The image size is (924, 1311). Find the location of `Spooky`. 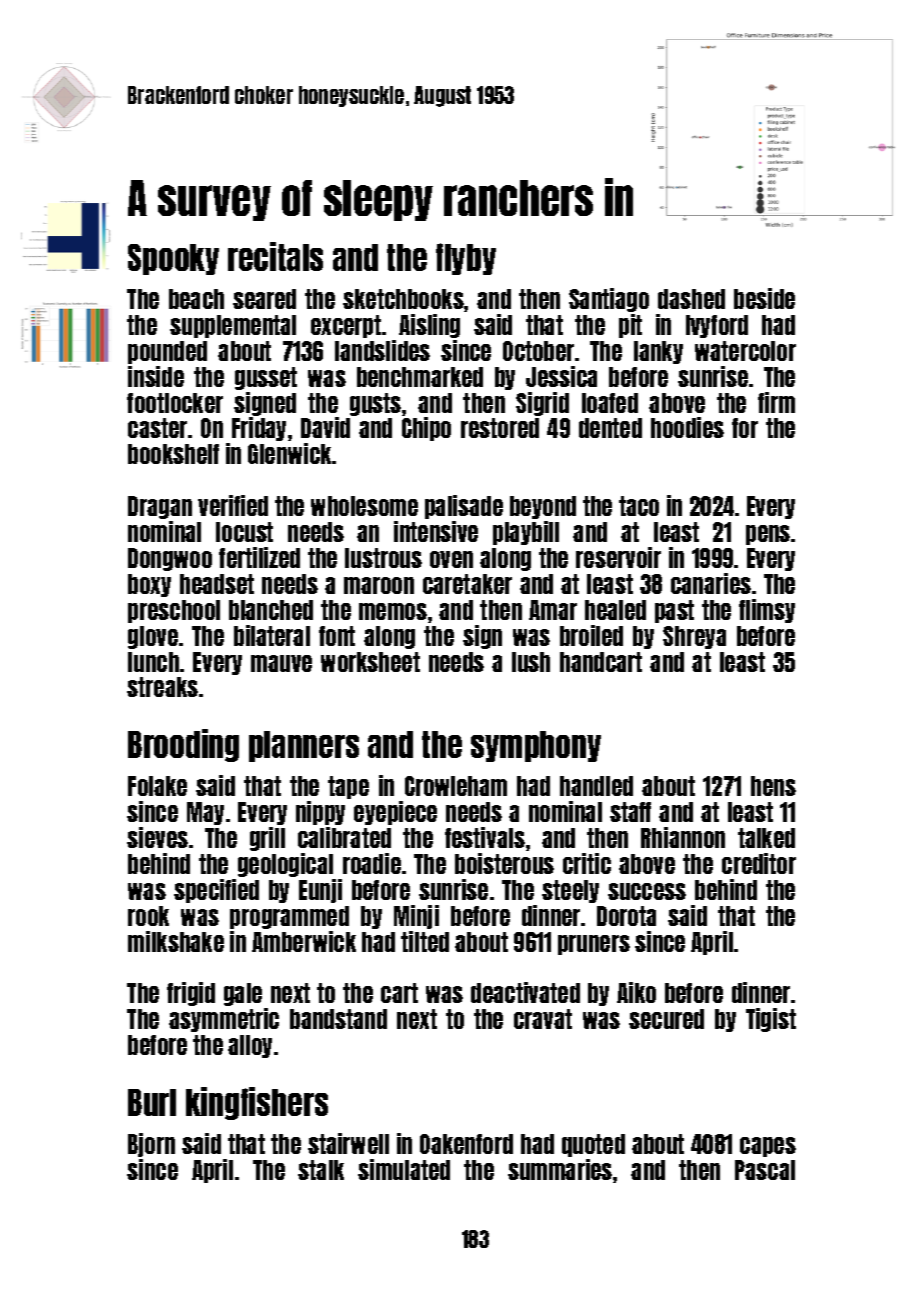

Spooky is located at coordinates (173, 259).
